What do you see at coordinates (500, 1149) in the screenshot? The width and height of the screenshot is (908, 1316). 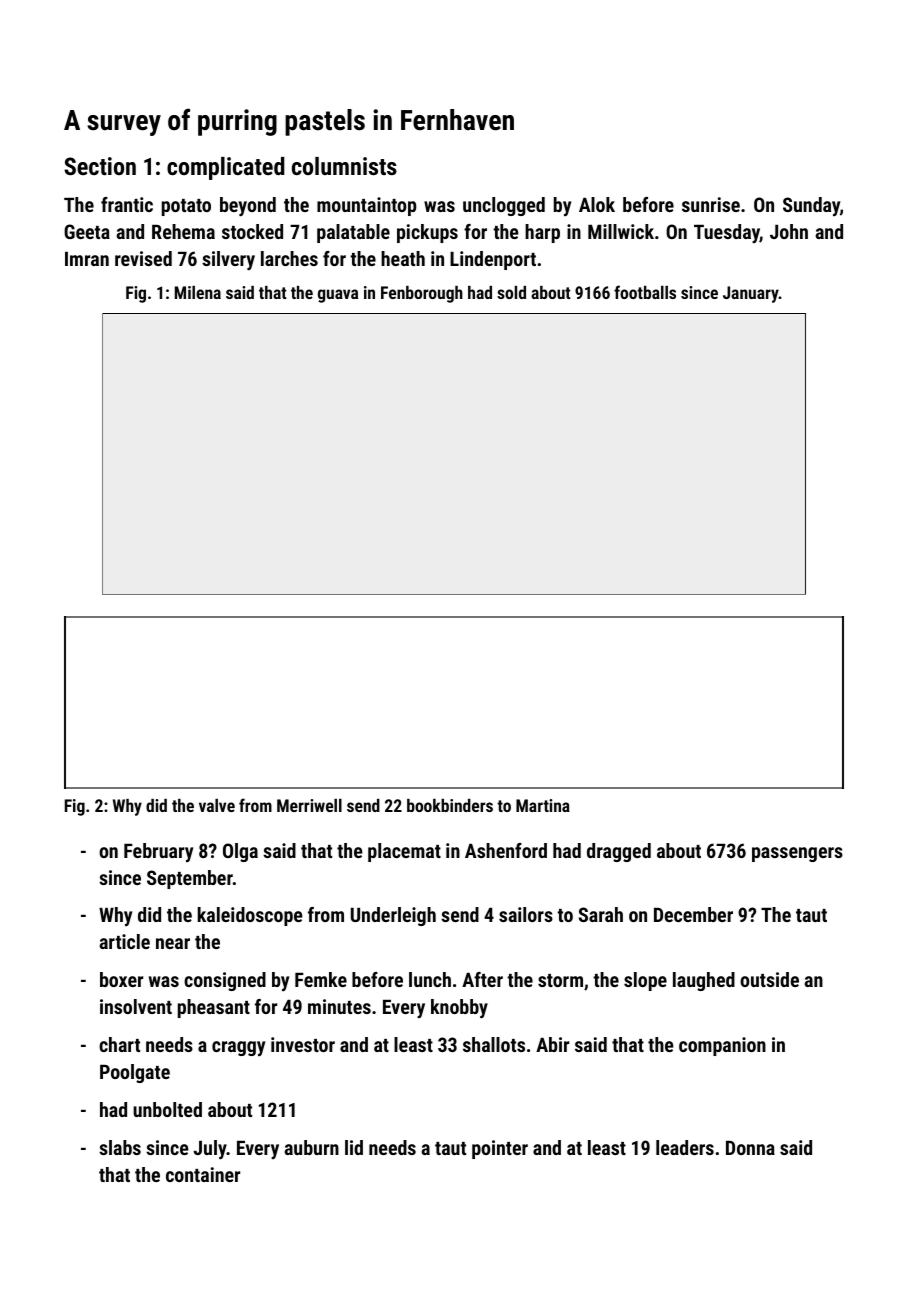 I see `pointer` at bounding box center [500, 1149].
